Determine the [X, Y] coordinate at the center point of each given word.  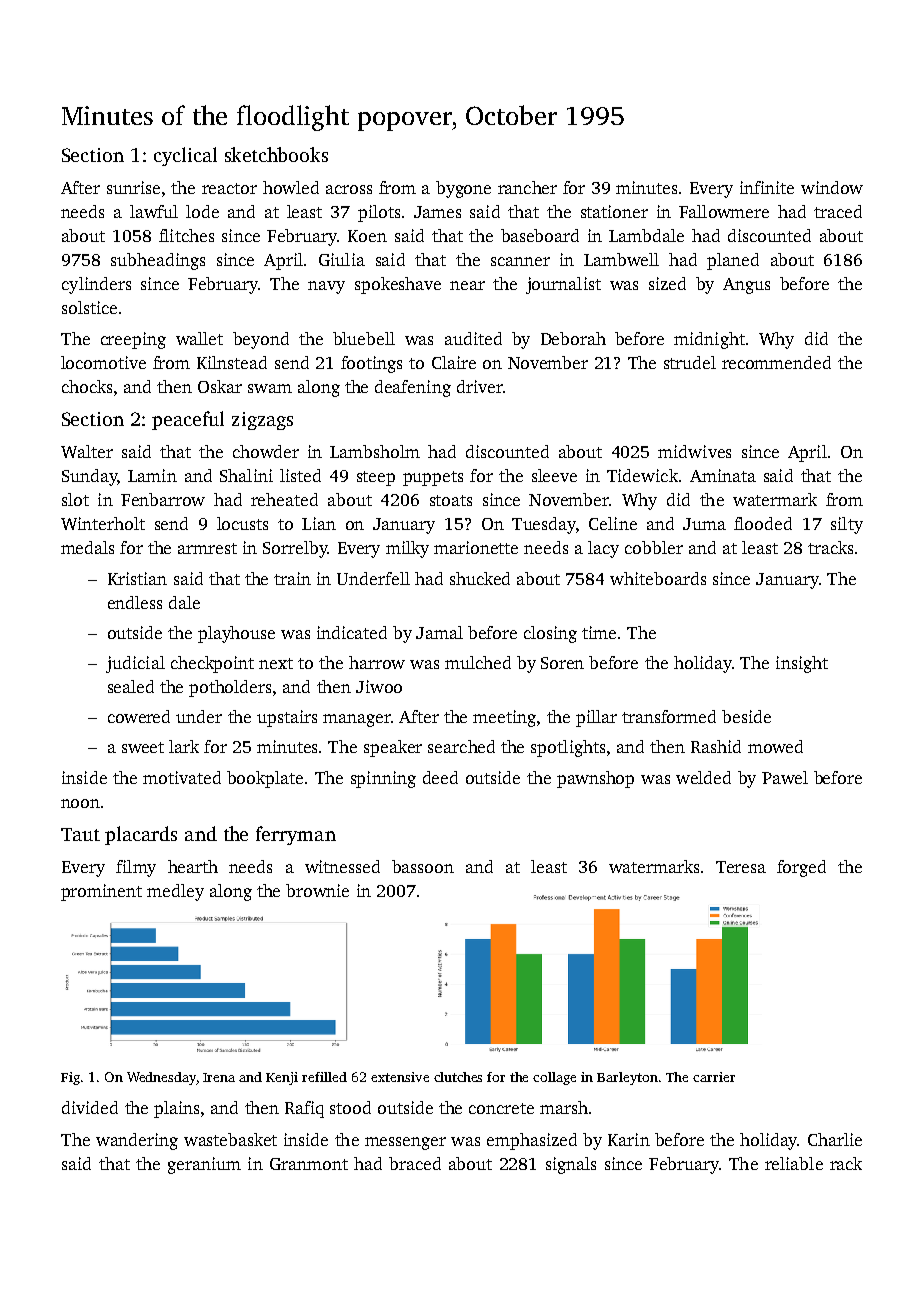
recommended [776, 362]
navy [326, 287]
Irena [219, 1077]
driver [480, 386]
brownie [317, 890]
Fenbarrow [163, 499]
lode [202, 211]
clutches [458, 1077]
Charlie [835, 1139]
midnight [709, 340]
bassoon [423, 866]
